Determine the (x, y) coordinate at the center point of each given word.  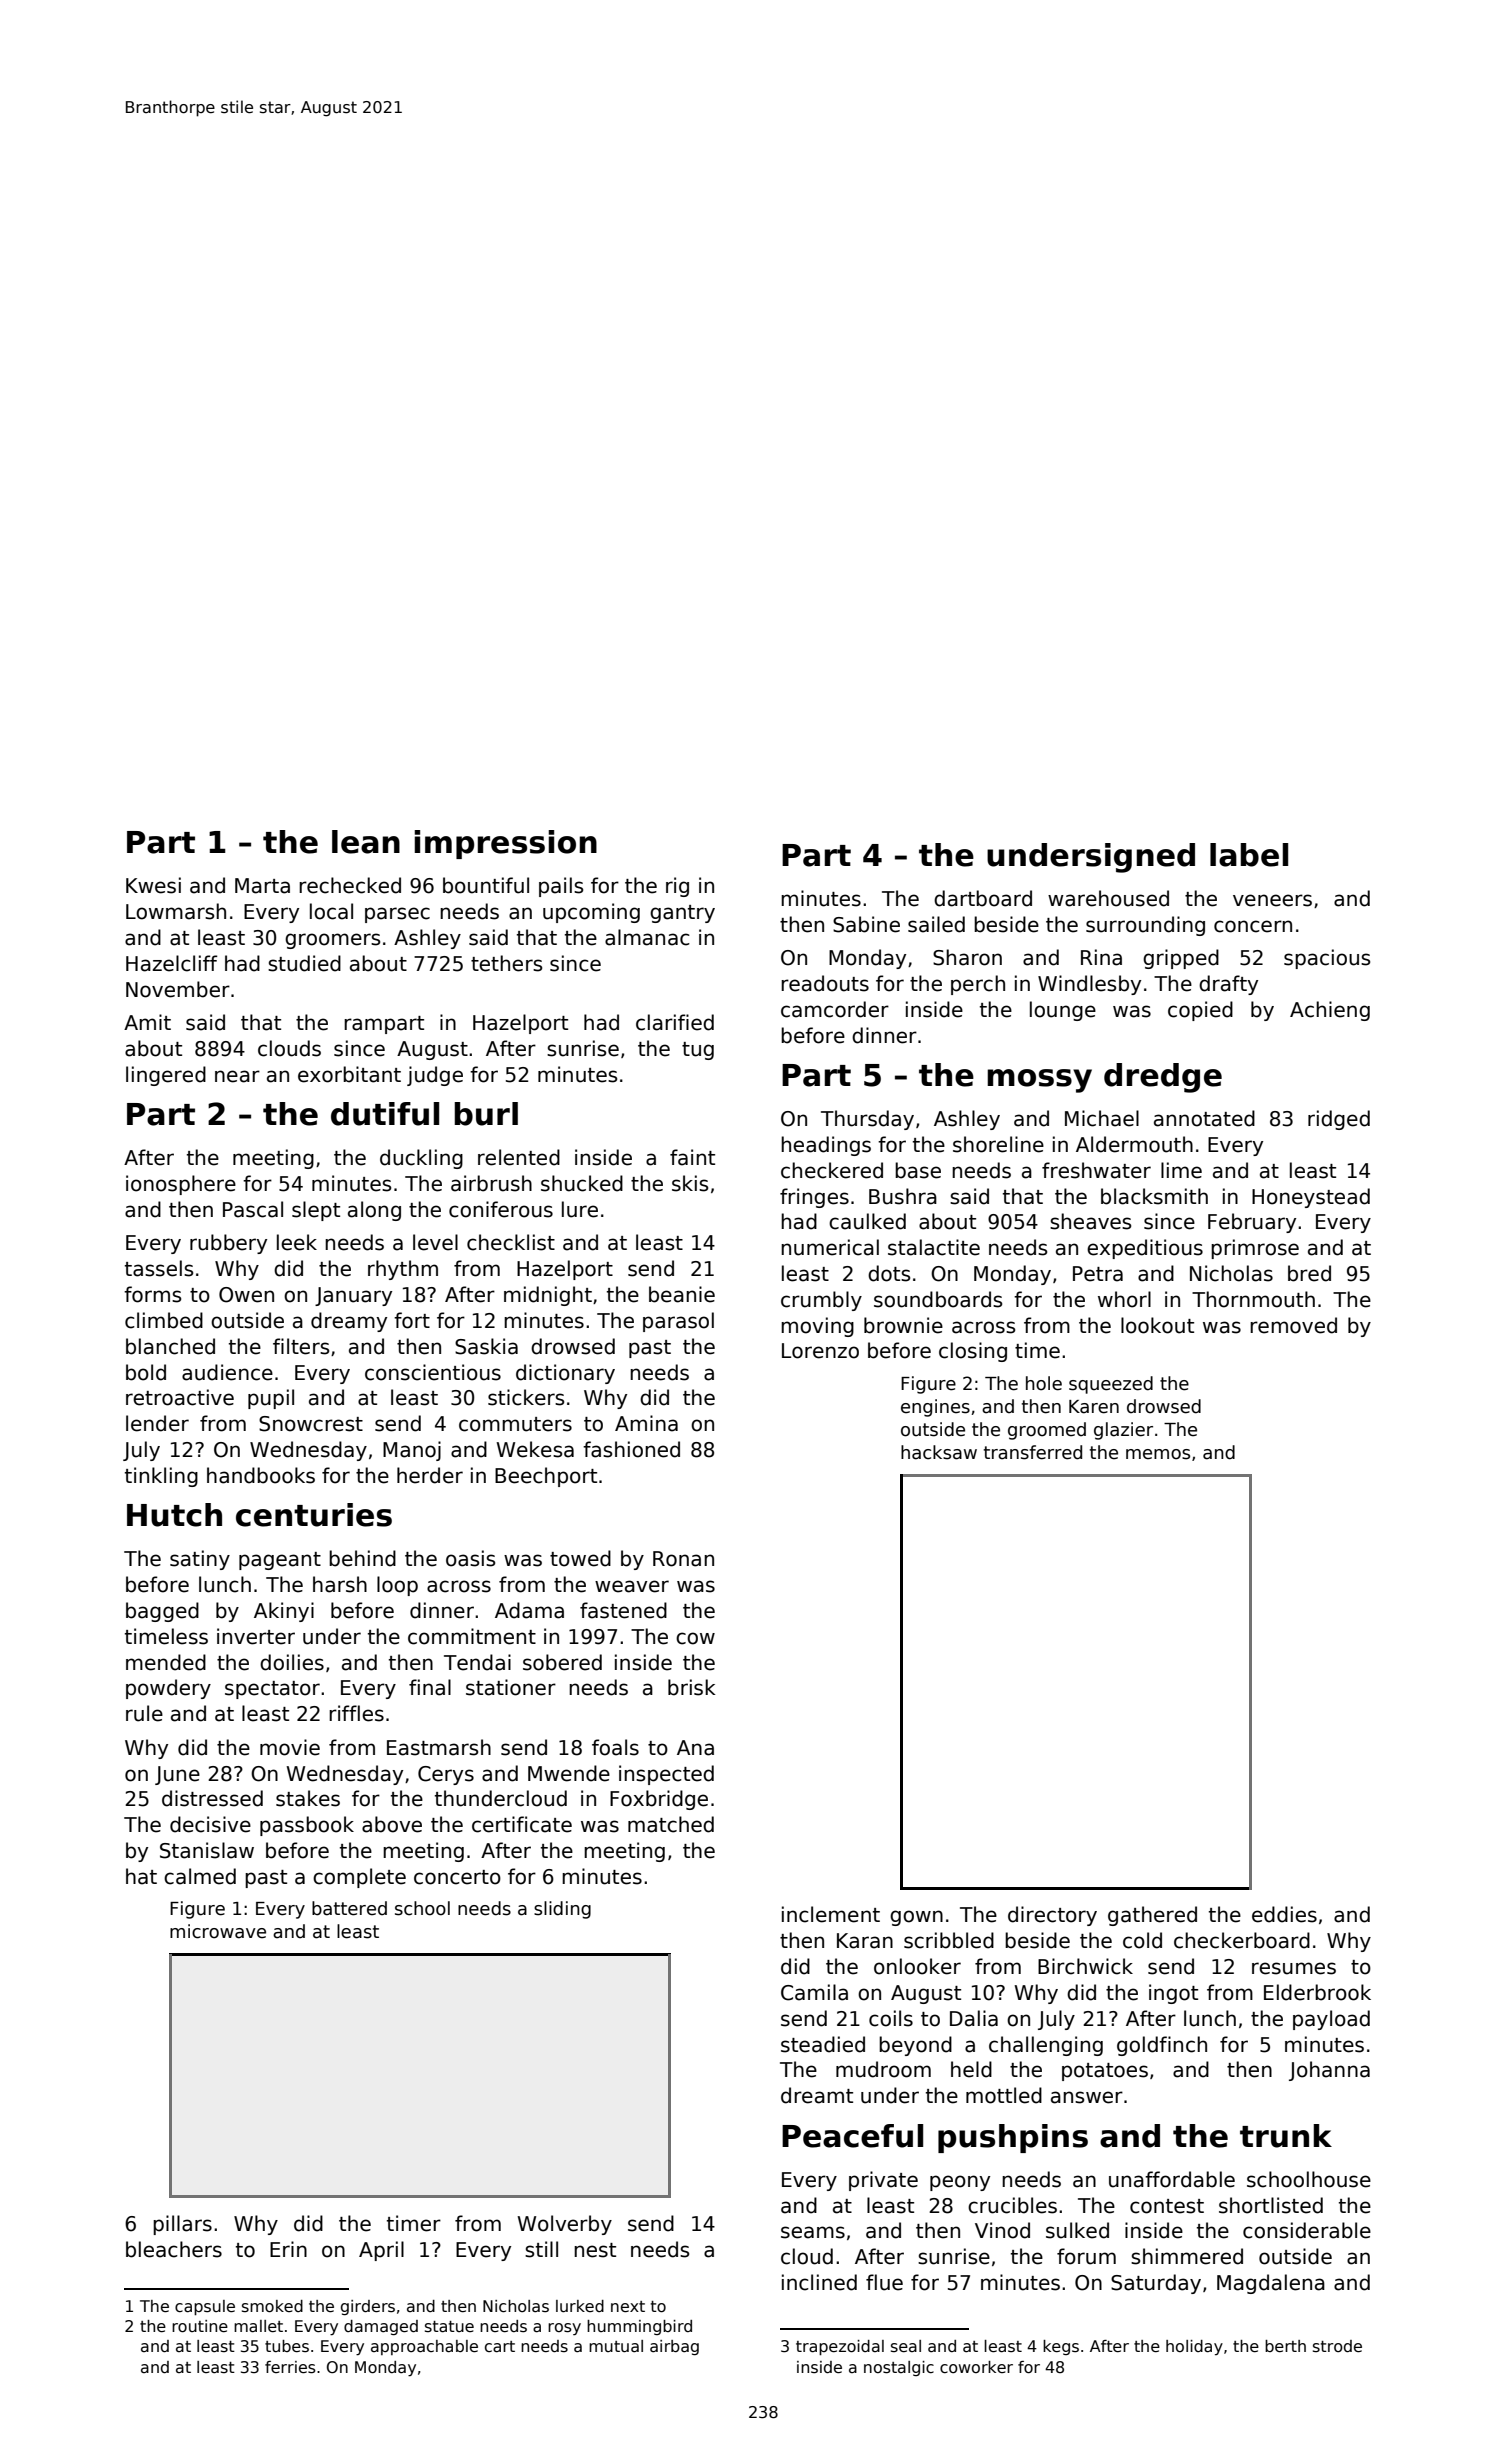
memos (1158, 1454)
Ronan (683, 1559)
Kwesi (153, 885)
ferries (290, 2367)
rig (677, 887)
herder (430, 1475)
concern (1253, 926)
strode (1337, 2346)
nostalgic (899, 2368)
